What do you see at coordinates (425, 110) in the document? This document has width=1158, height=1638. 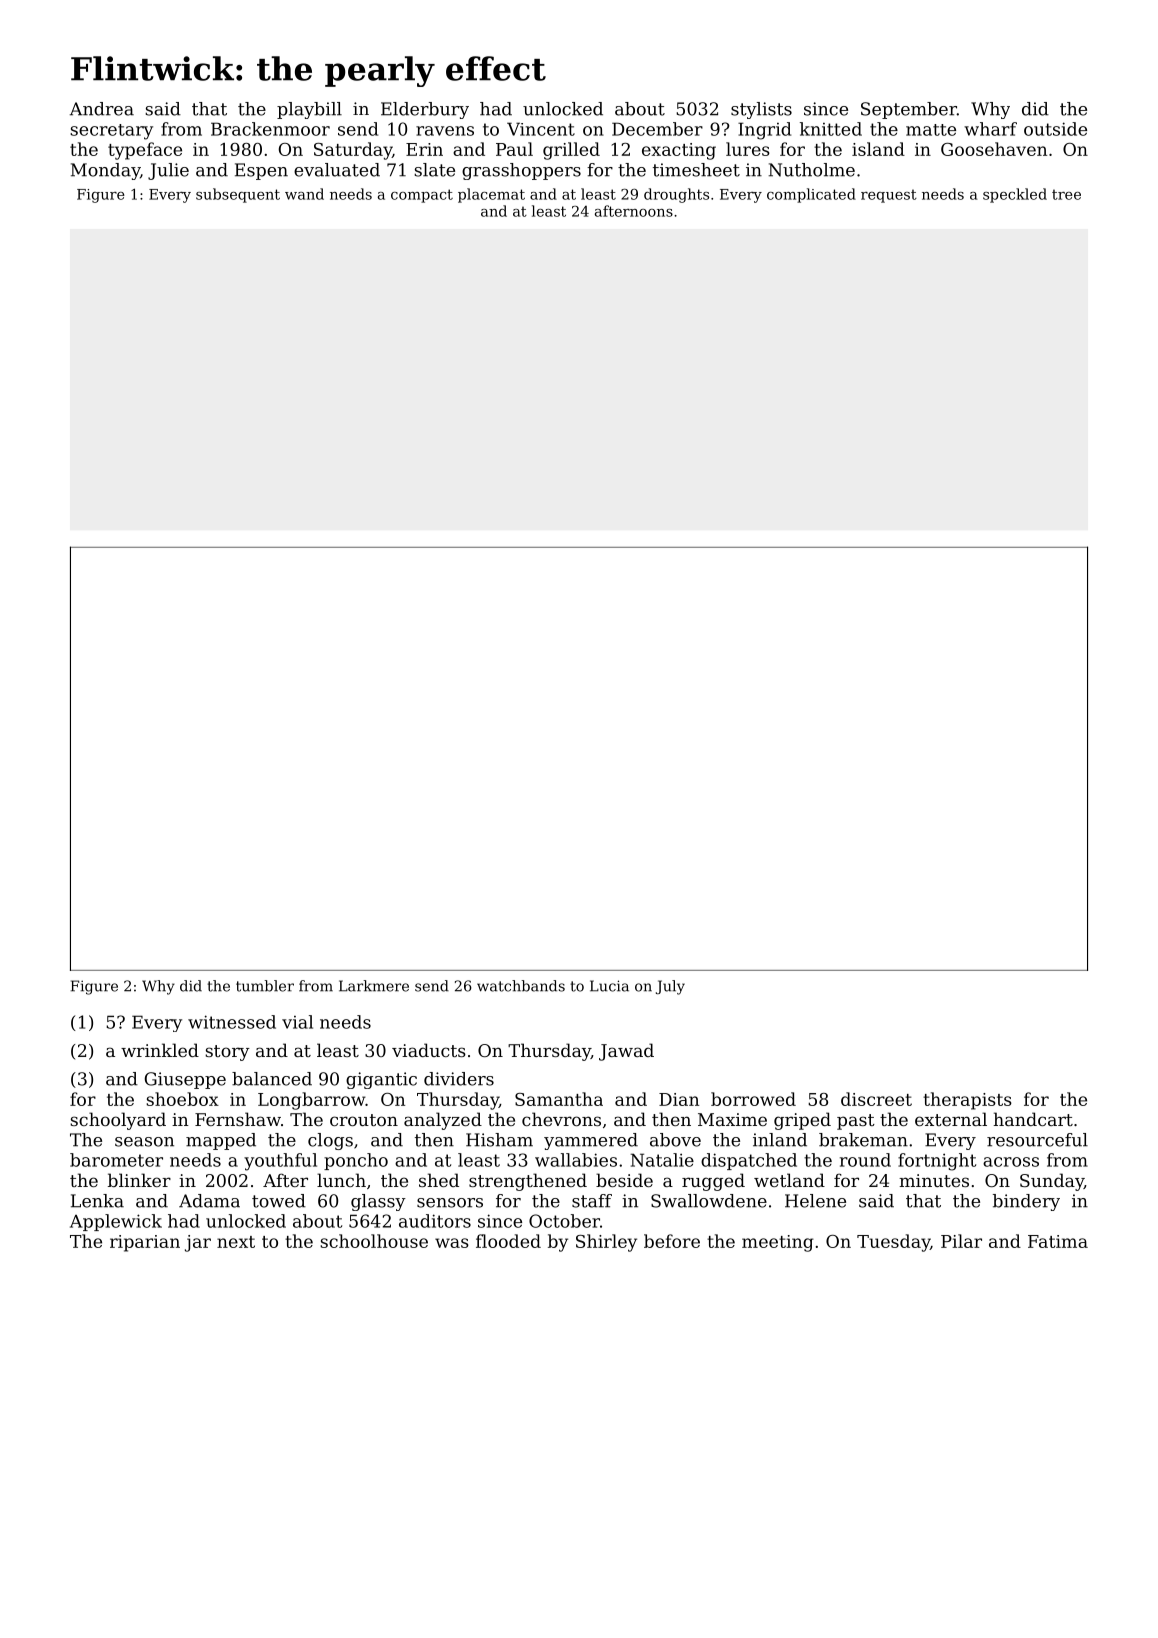 I see `Elderbury` at bounding box center [425, 110].
